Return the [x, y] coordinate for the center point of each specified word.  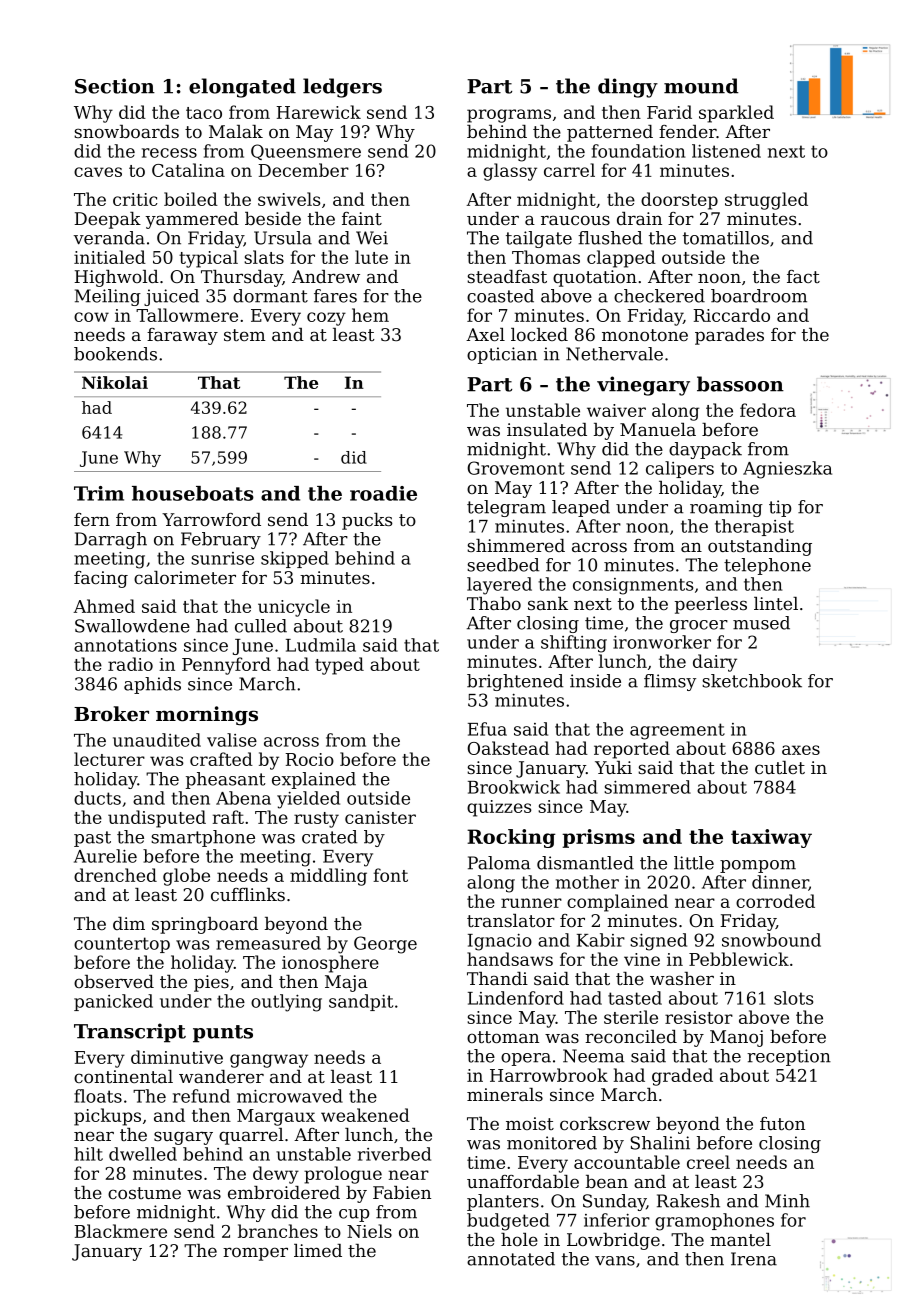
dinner [780, 883]
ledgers [342, 88]
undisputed [157, 819]
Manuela [658, 429]
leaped [581, 508]
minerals [505, 1094]
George [385, 945]
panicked [113, 1002]
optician [502, 355]
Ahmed [104, 606]
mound [701, 86]
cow [91, 317]
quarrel [251, 1136]
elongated [242, 88]
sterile [631, 1017]
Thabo [494, 603]
